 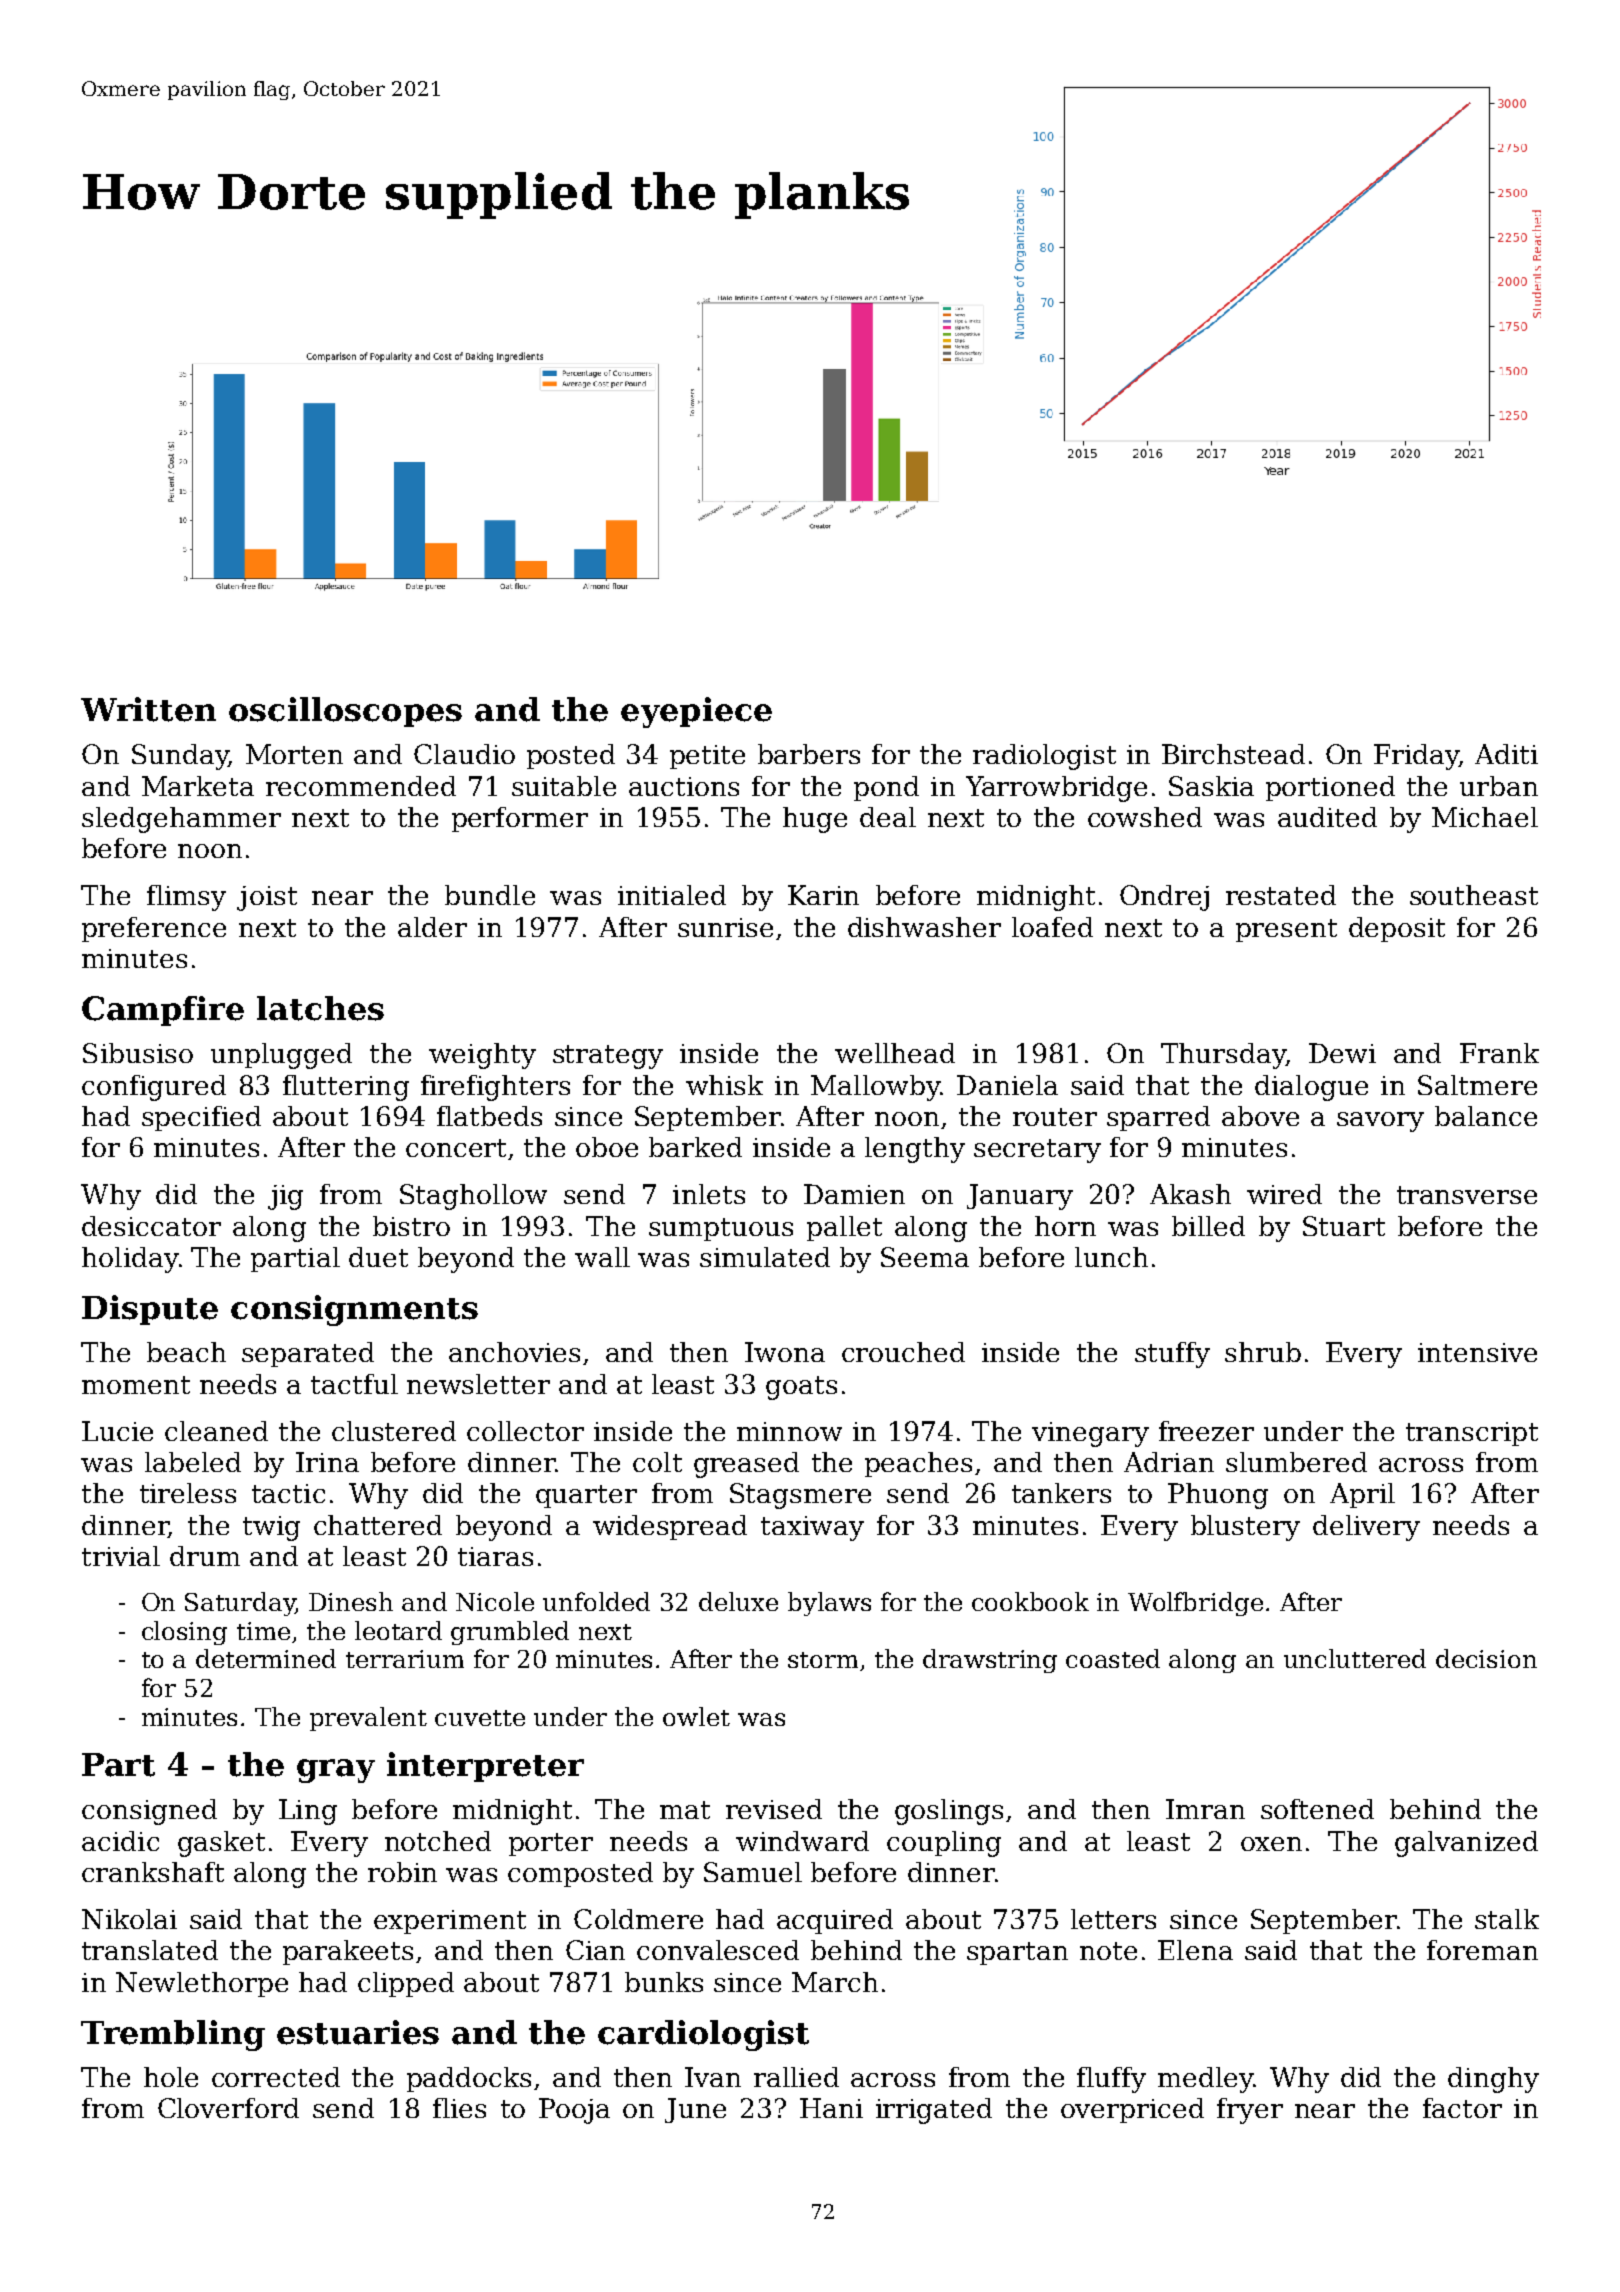 I want to click on note, so click(x=1108, y=1951).
